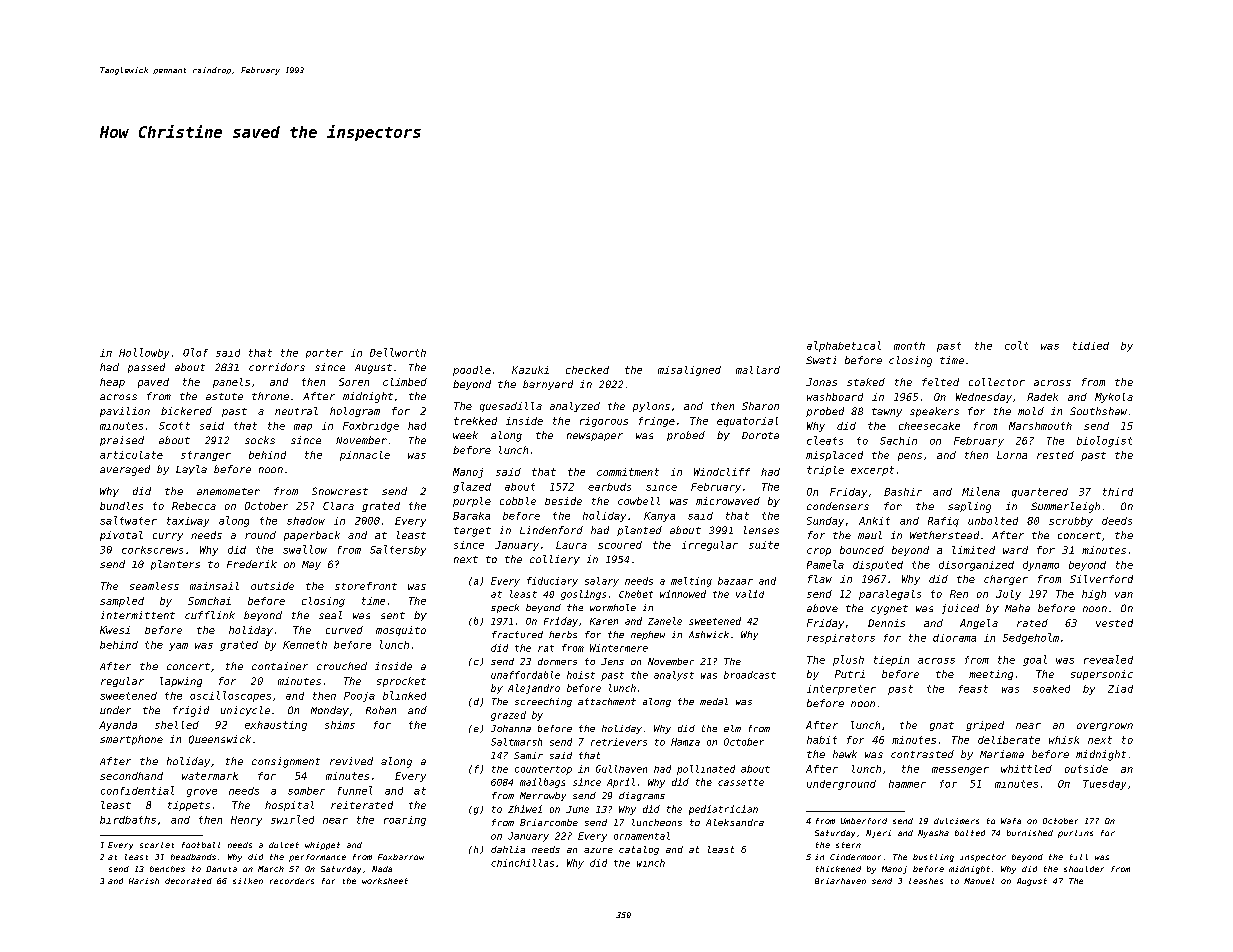 The width and height of the document is (1233, 952). Describe the element at coordinates (292, 881) in the document. I see `recorders` at that location.
